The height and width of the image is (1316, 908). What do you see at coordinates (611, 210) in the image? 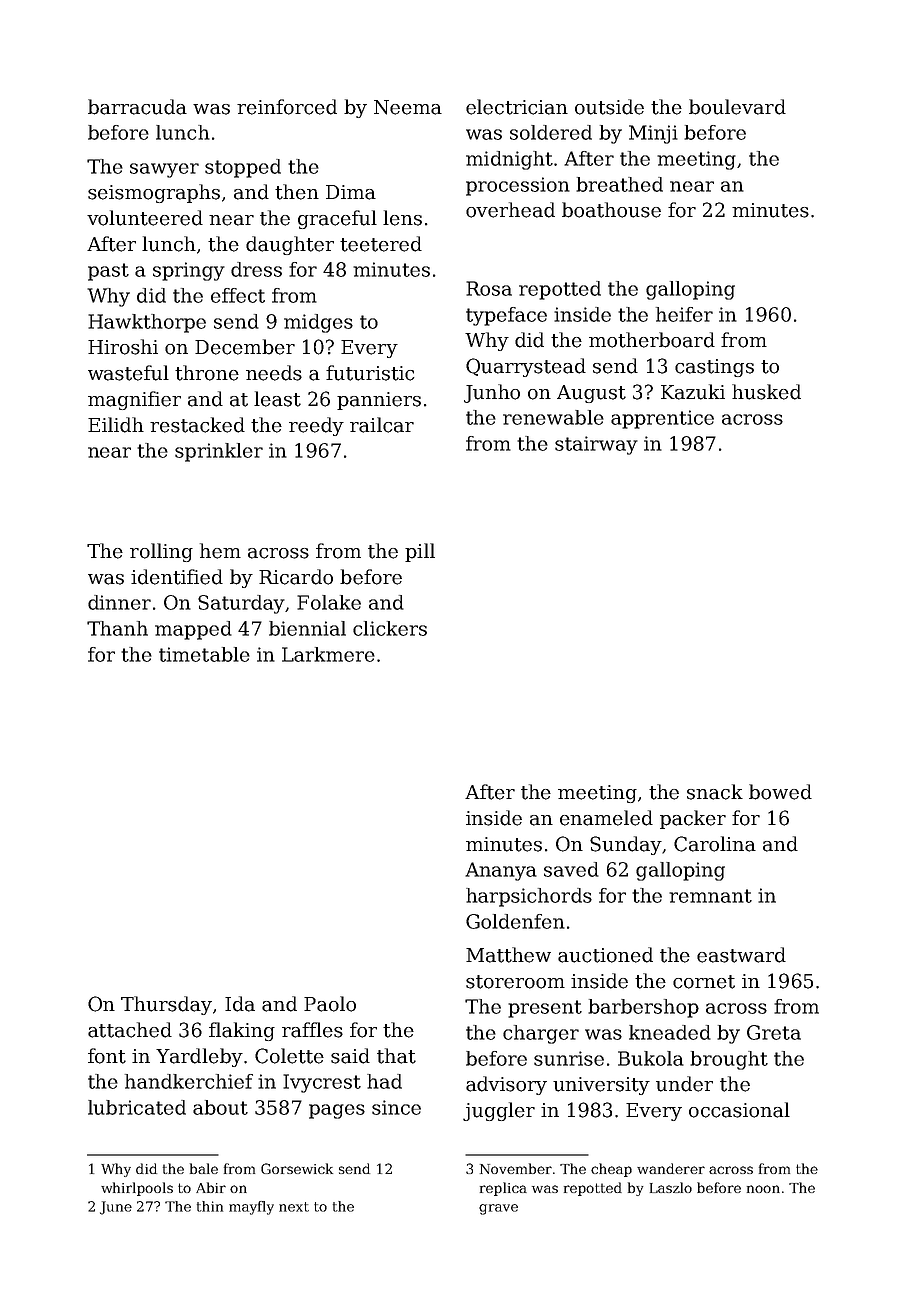
I see `boathouse` at bounding box center [611, 210].
